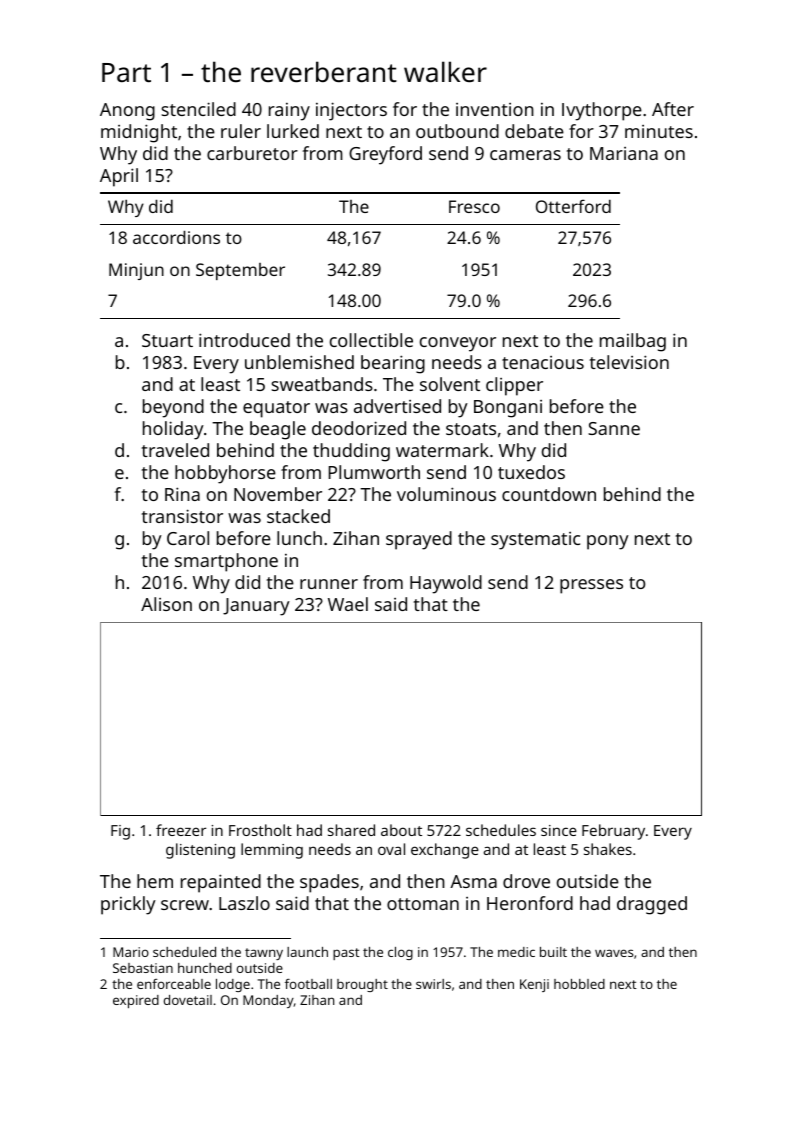  I want to click on Greyford, so click(385, 155).
